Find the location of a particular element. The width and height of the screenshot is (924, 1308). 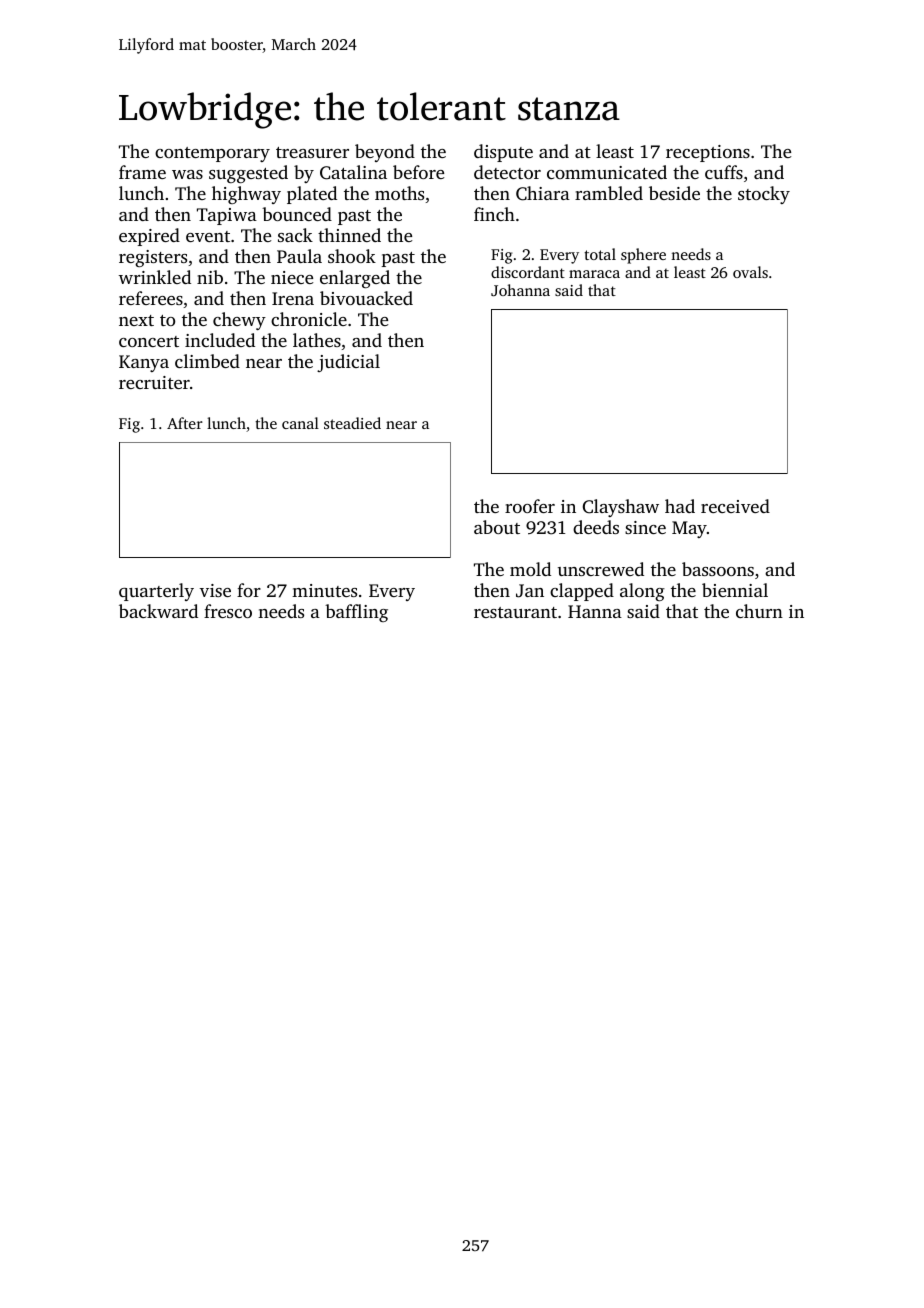

receptions is located at coordinates (708, 153).
